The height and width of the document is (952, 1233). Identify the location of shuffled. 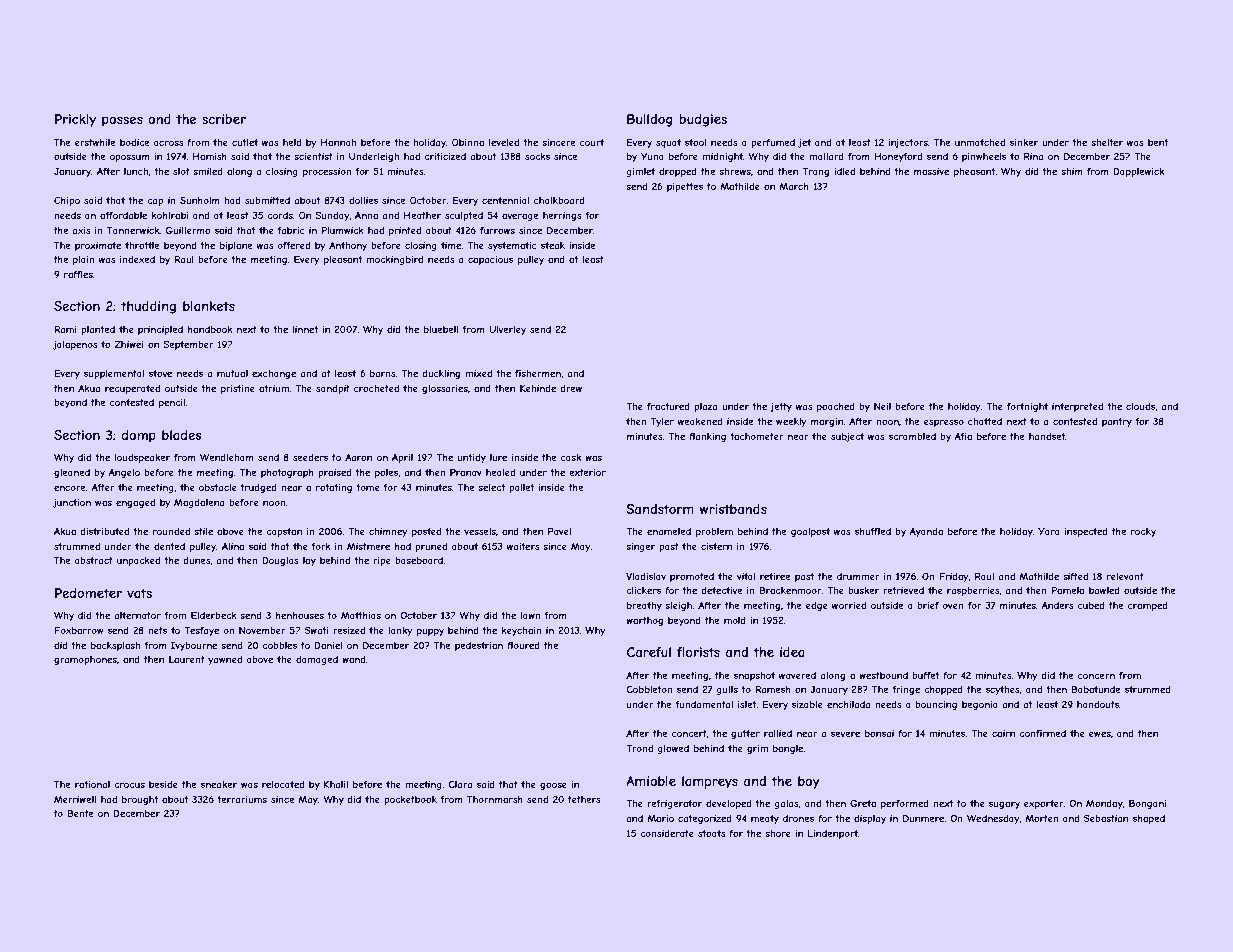
(873, 531).
